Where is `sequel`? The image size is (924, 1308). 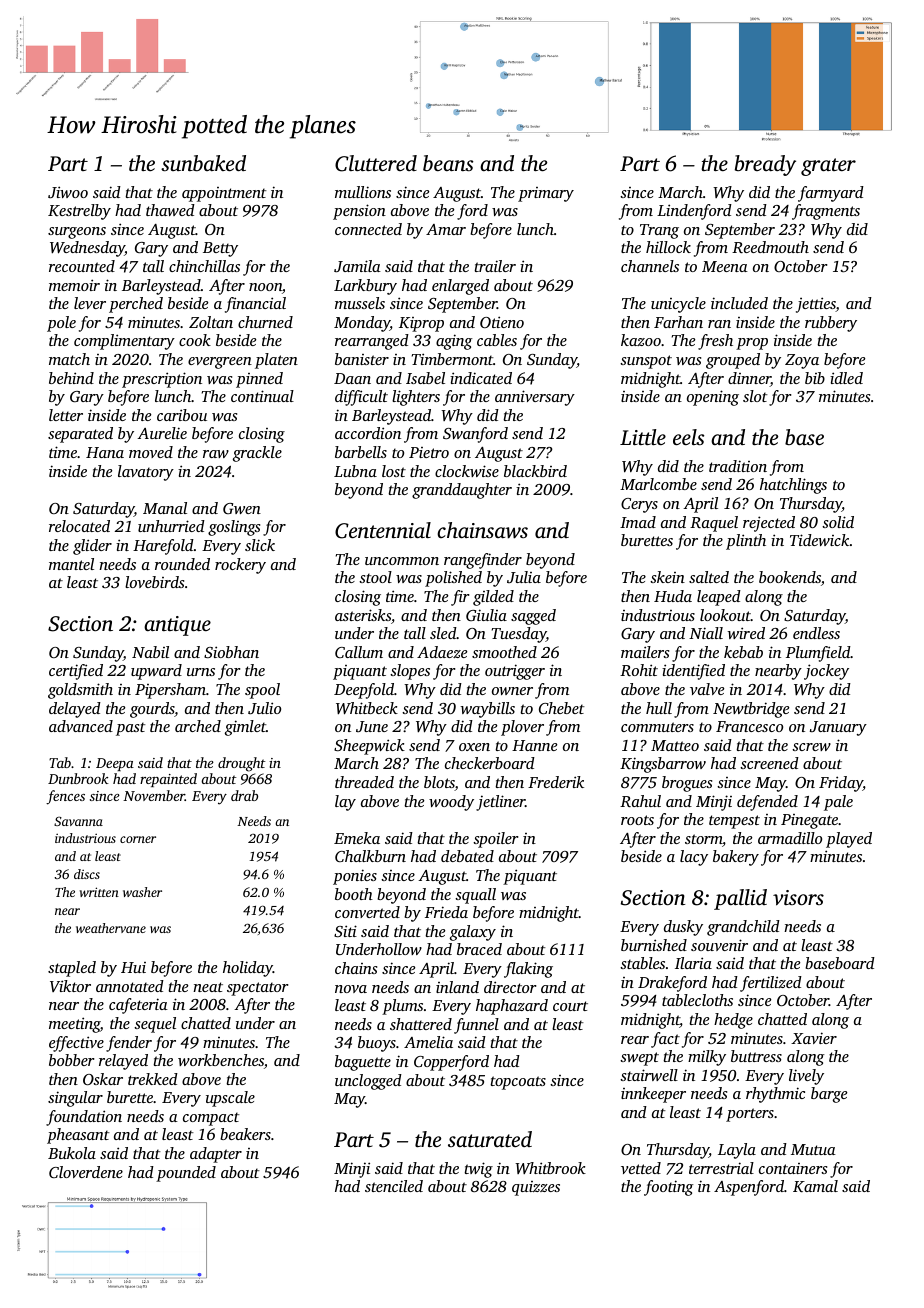
sequel is located at coordinates (155, 1025).
